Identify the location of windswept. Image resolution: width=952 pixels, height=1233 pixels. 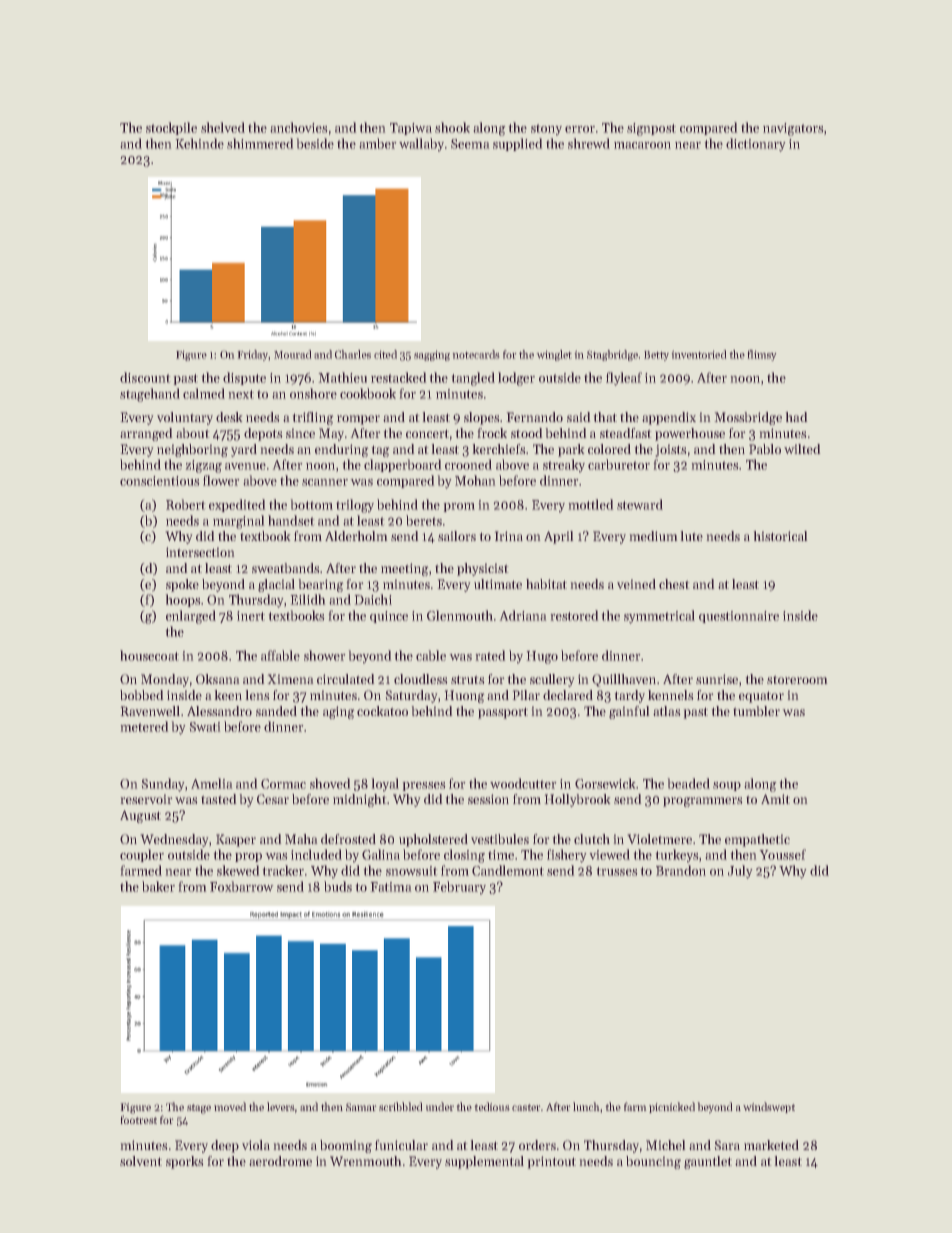
(769, 1107).
